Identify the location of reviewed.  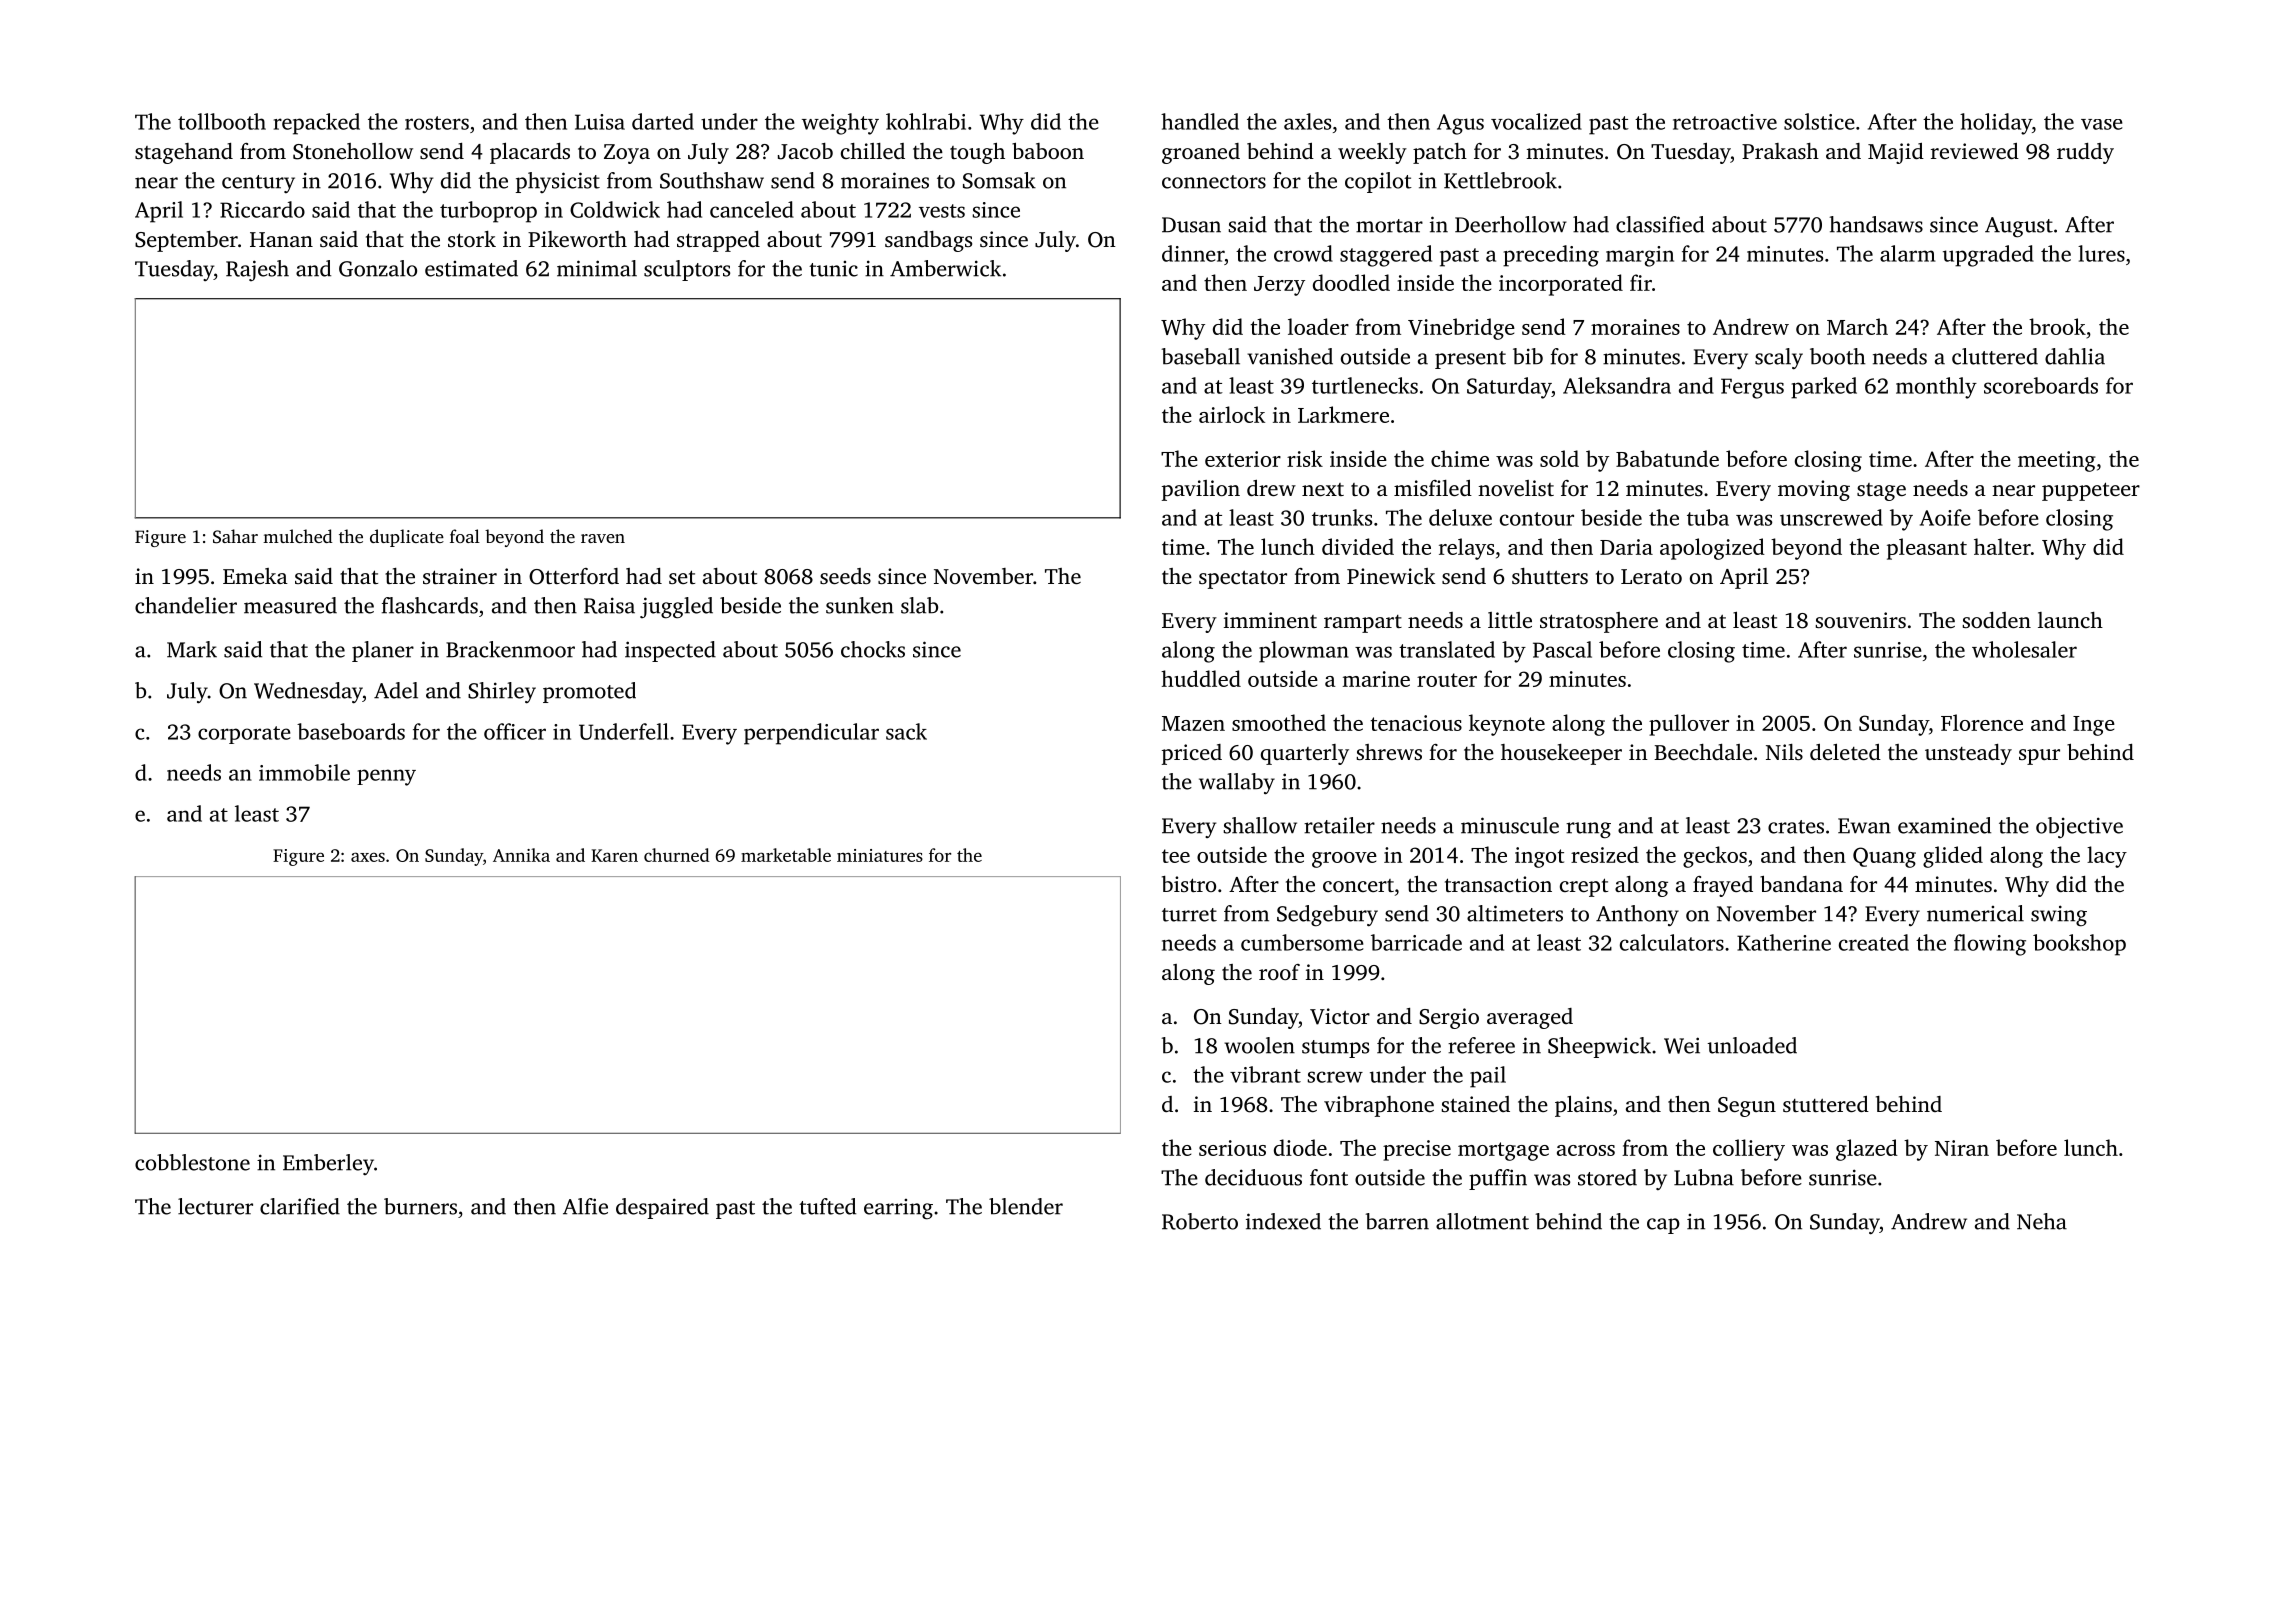
(1975, 151).
